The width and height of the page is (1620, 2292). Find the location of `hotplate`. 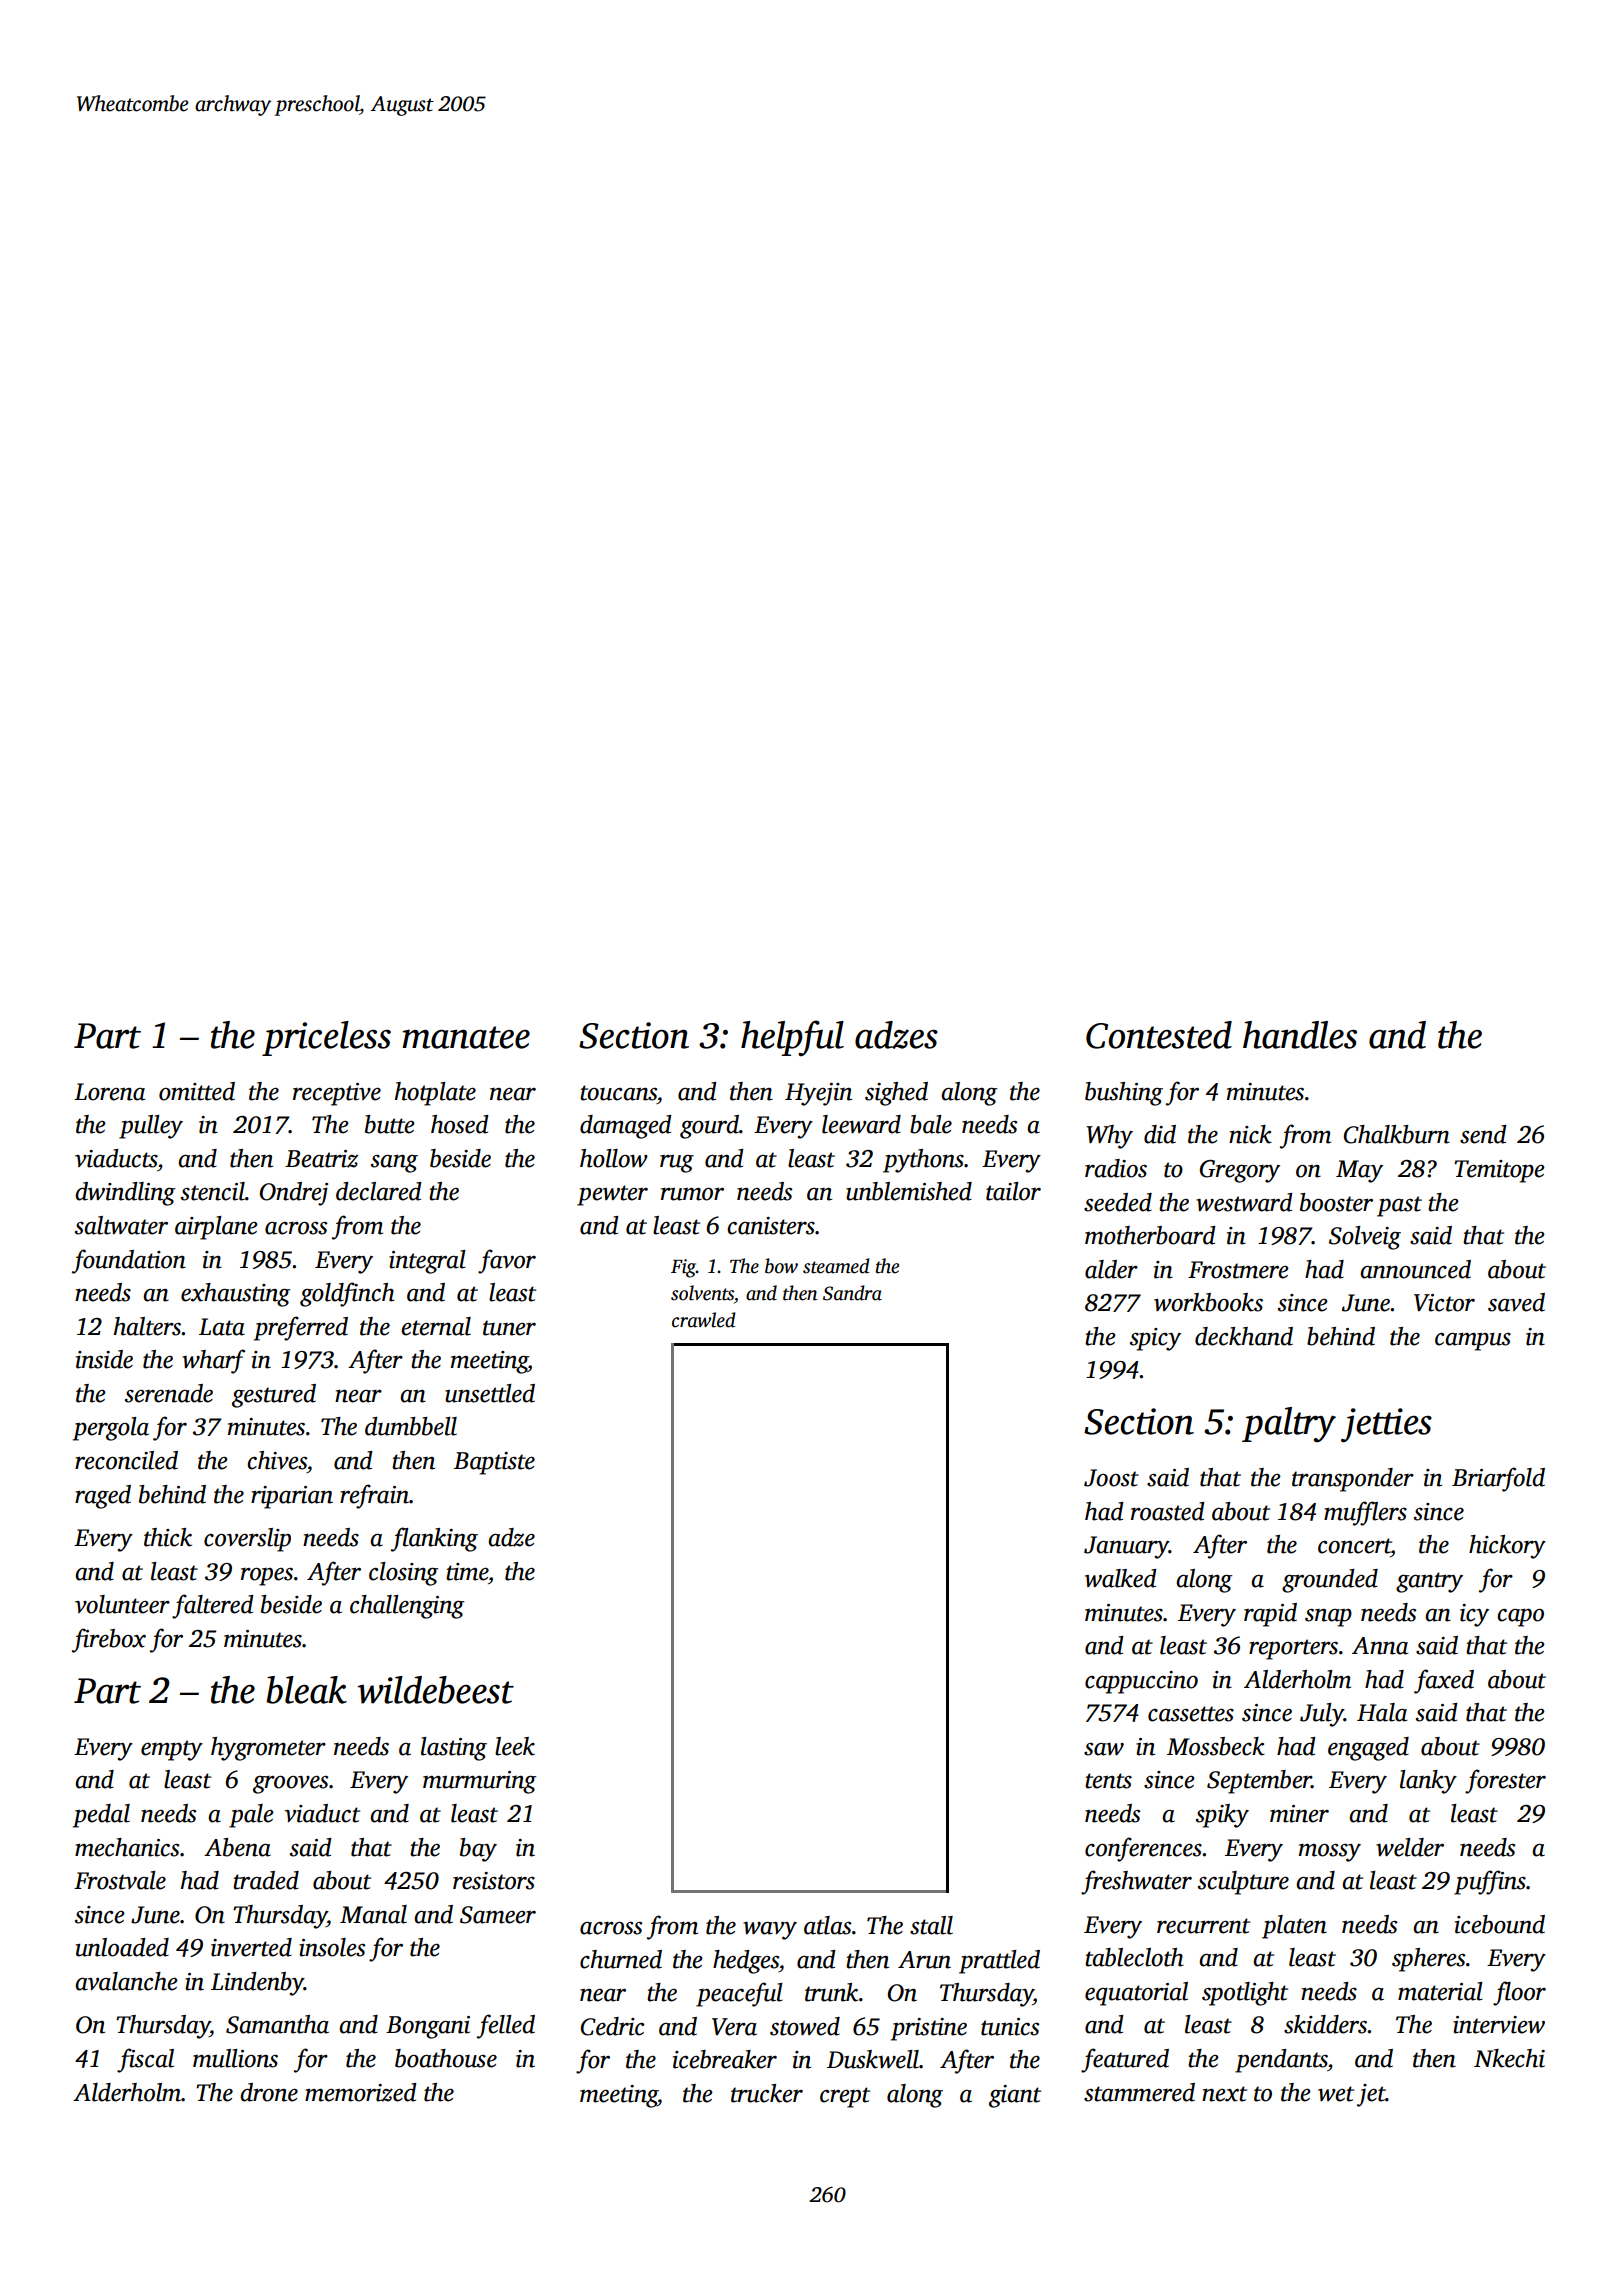

hotplate is located at coordinates (435, 1094).
